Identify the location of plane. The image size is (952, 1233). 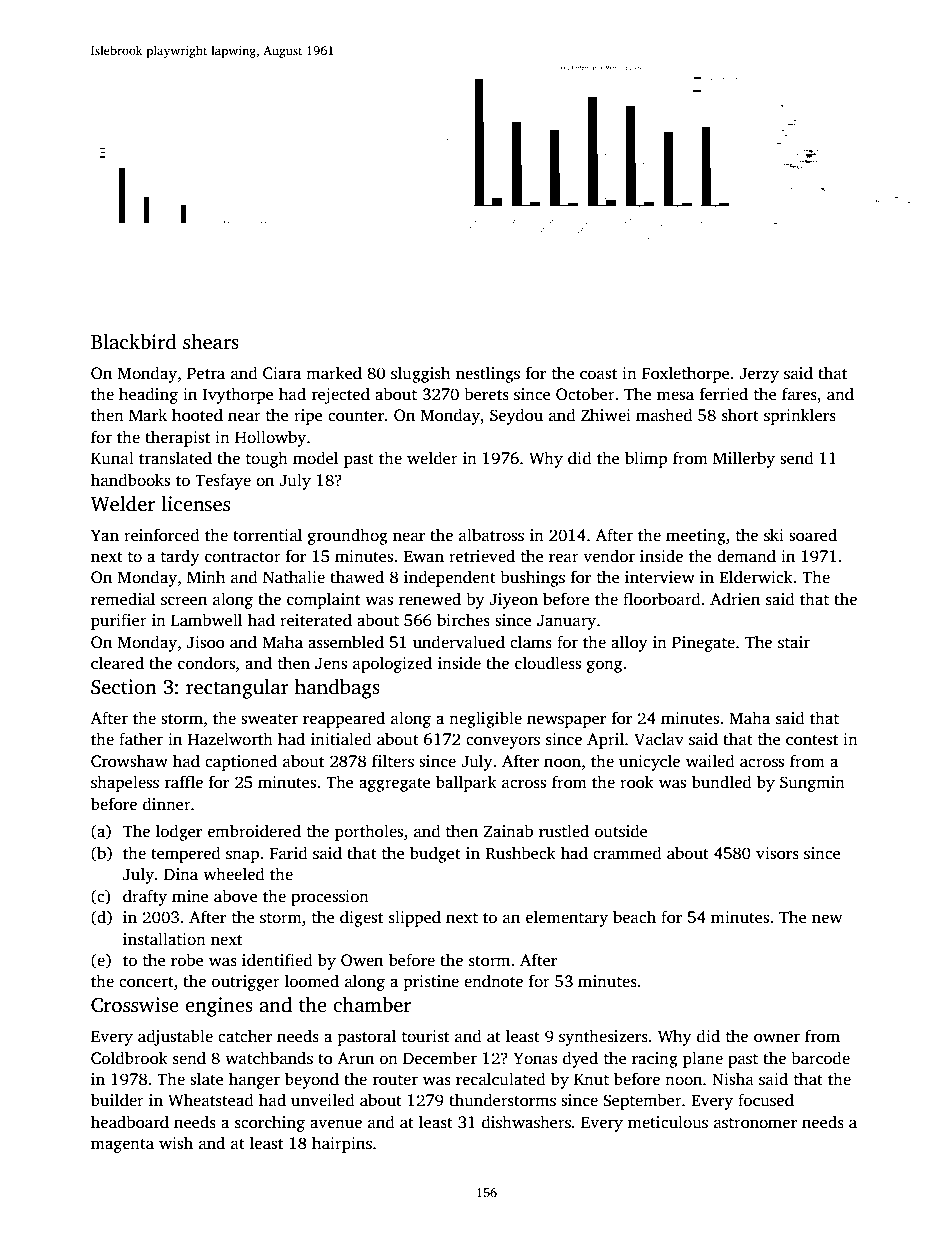
(703, 1059).
